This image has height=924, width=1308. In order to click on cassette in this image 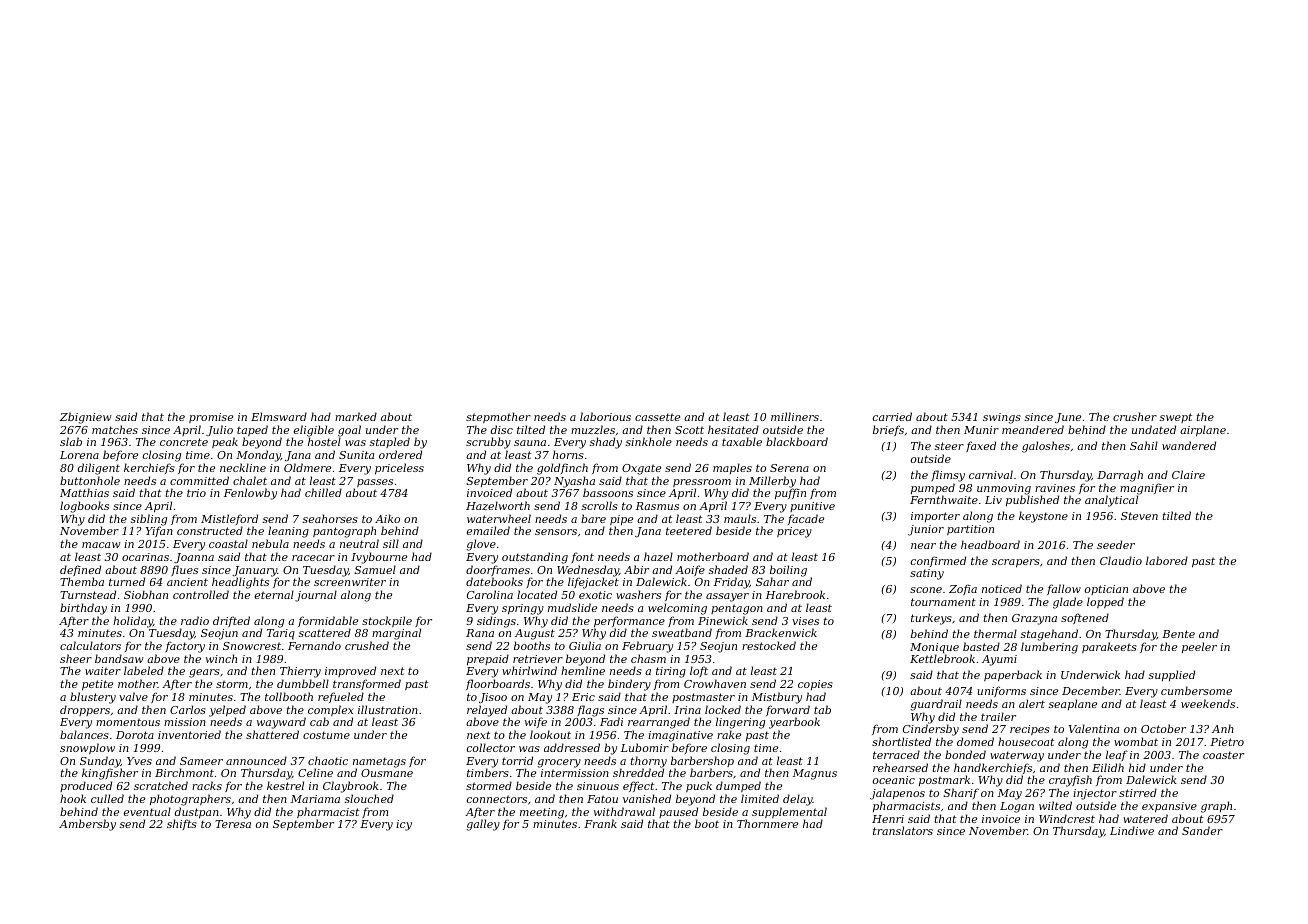, I will do `click(657, 417)`.
